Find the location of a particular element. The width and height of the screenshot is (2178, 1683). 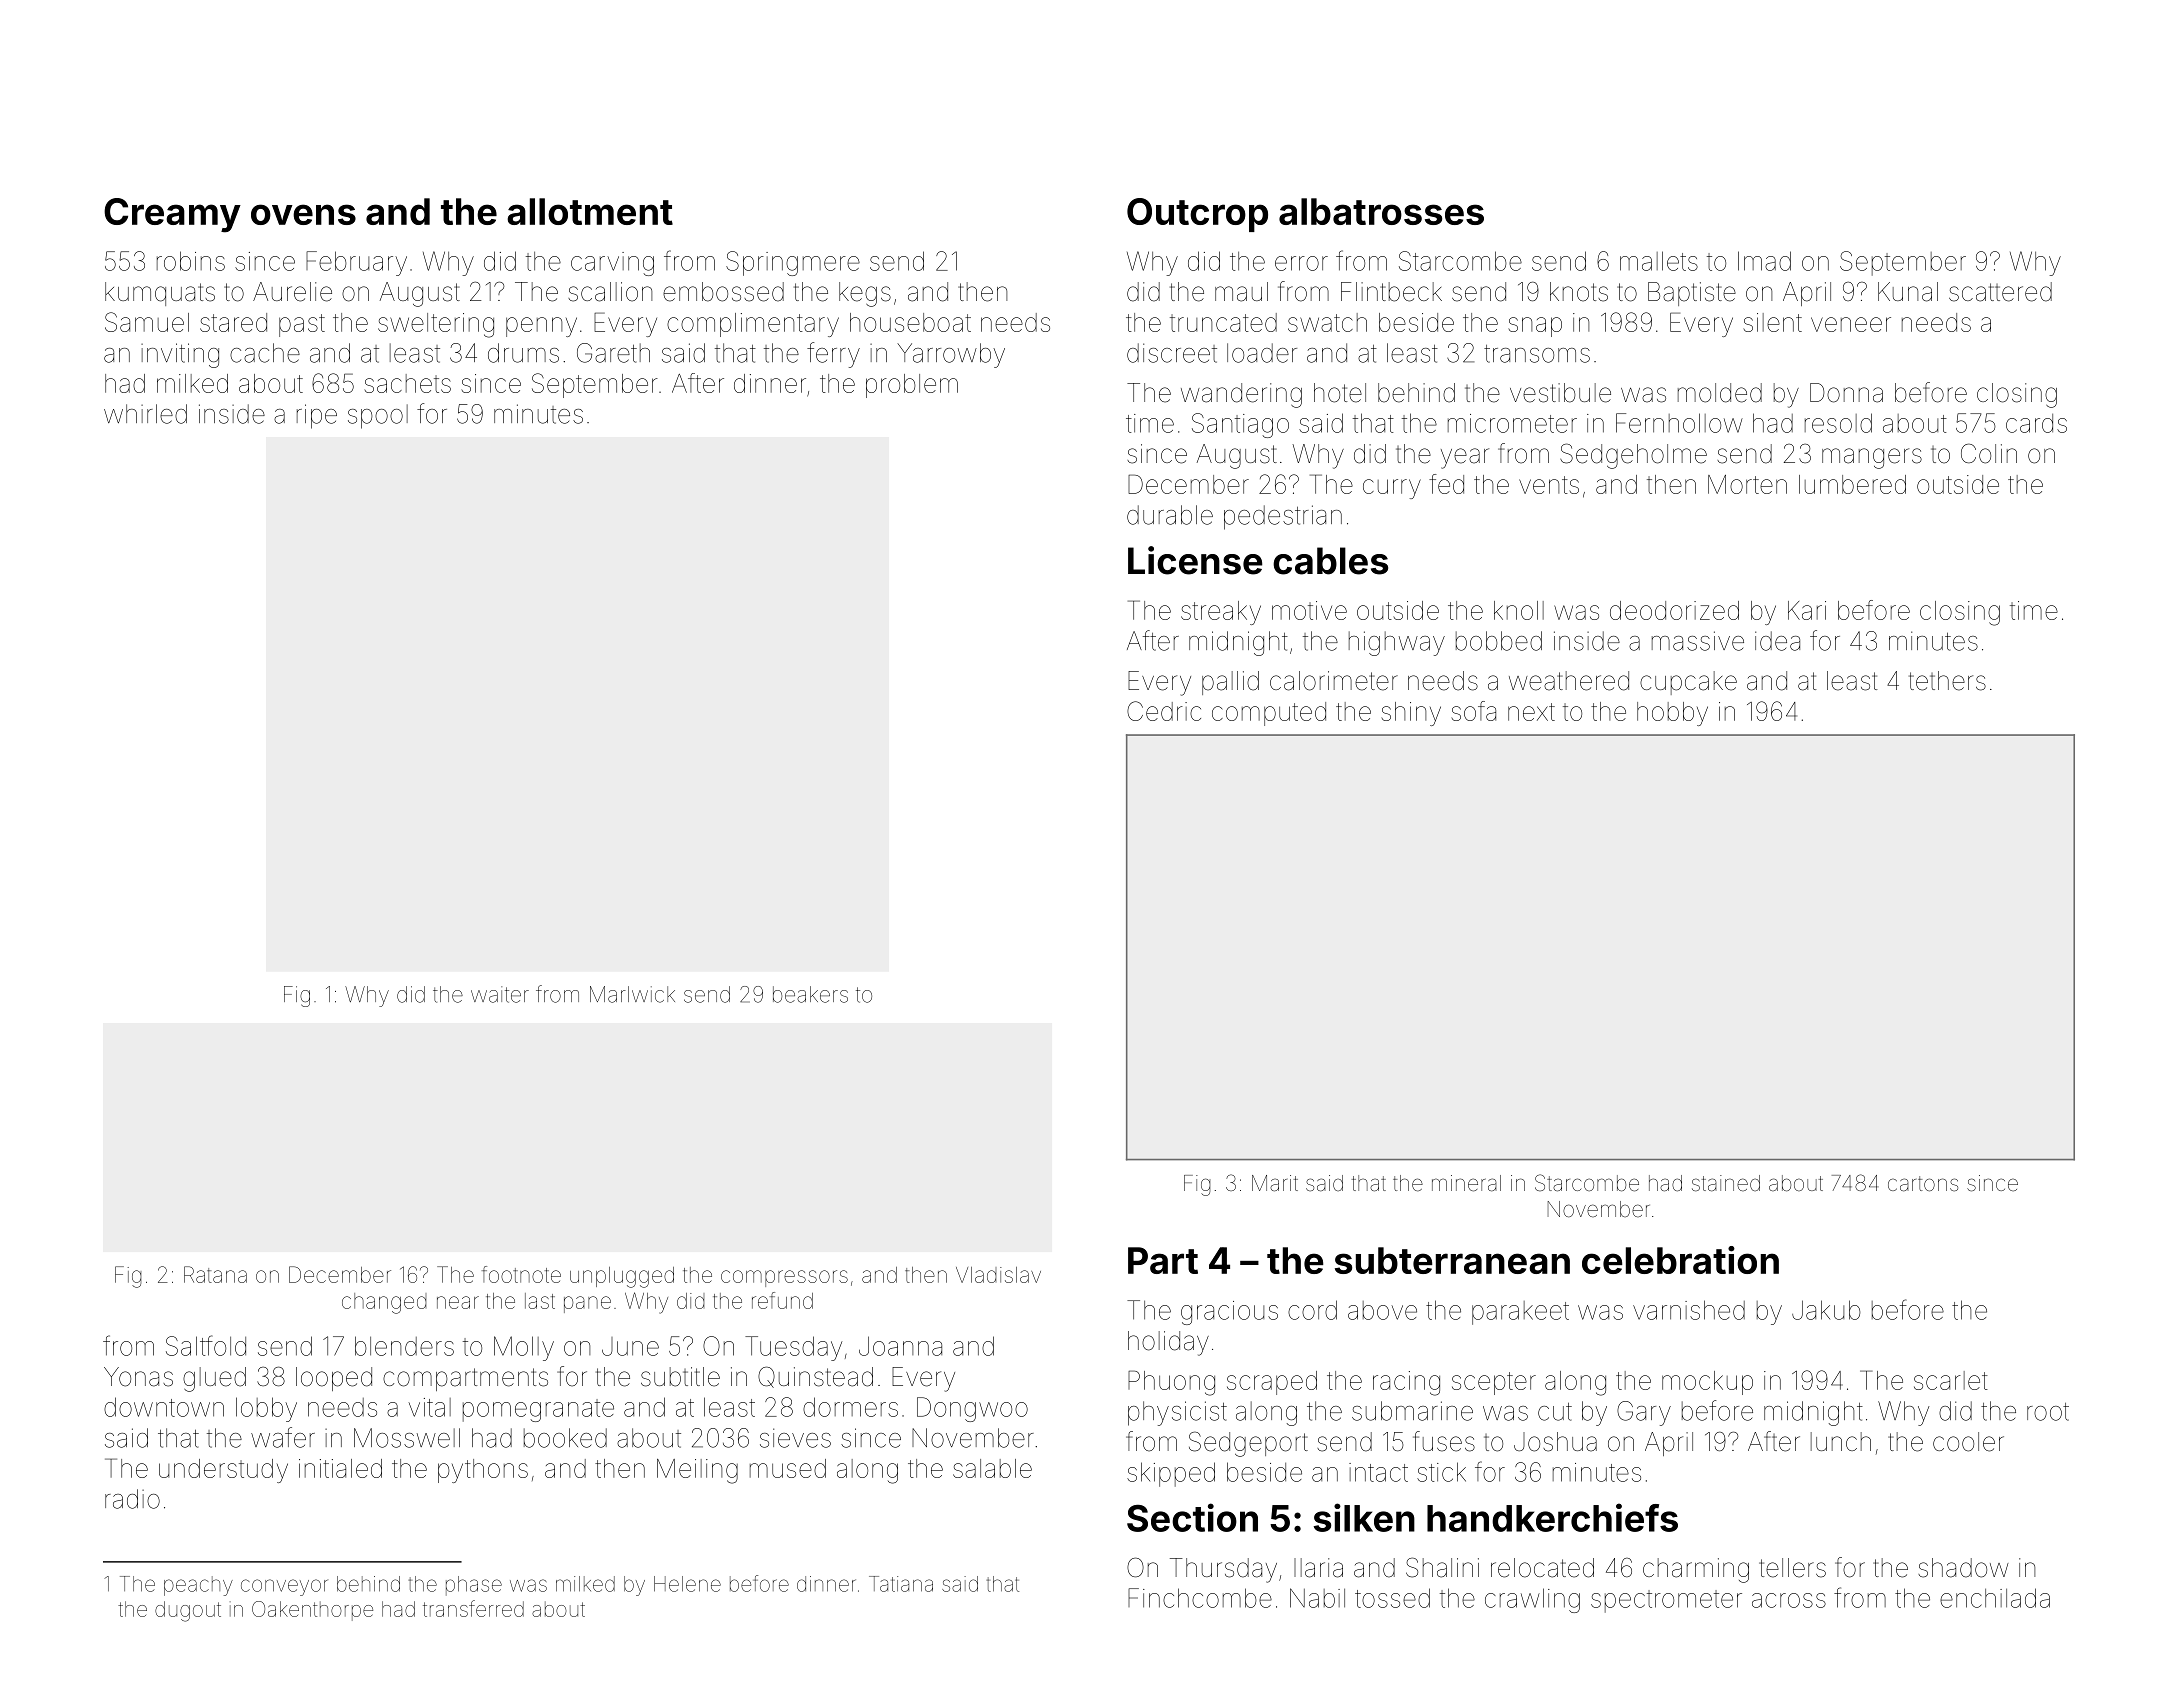

dugout is located at coordinates (188, 1611).
